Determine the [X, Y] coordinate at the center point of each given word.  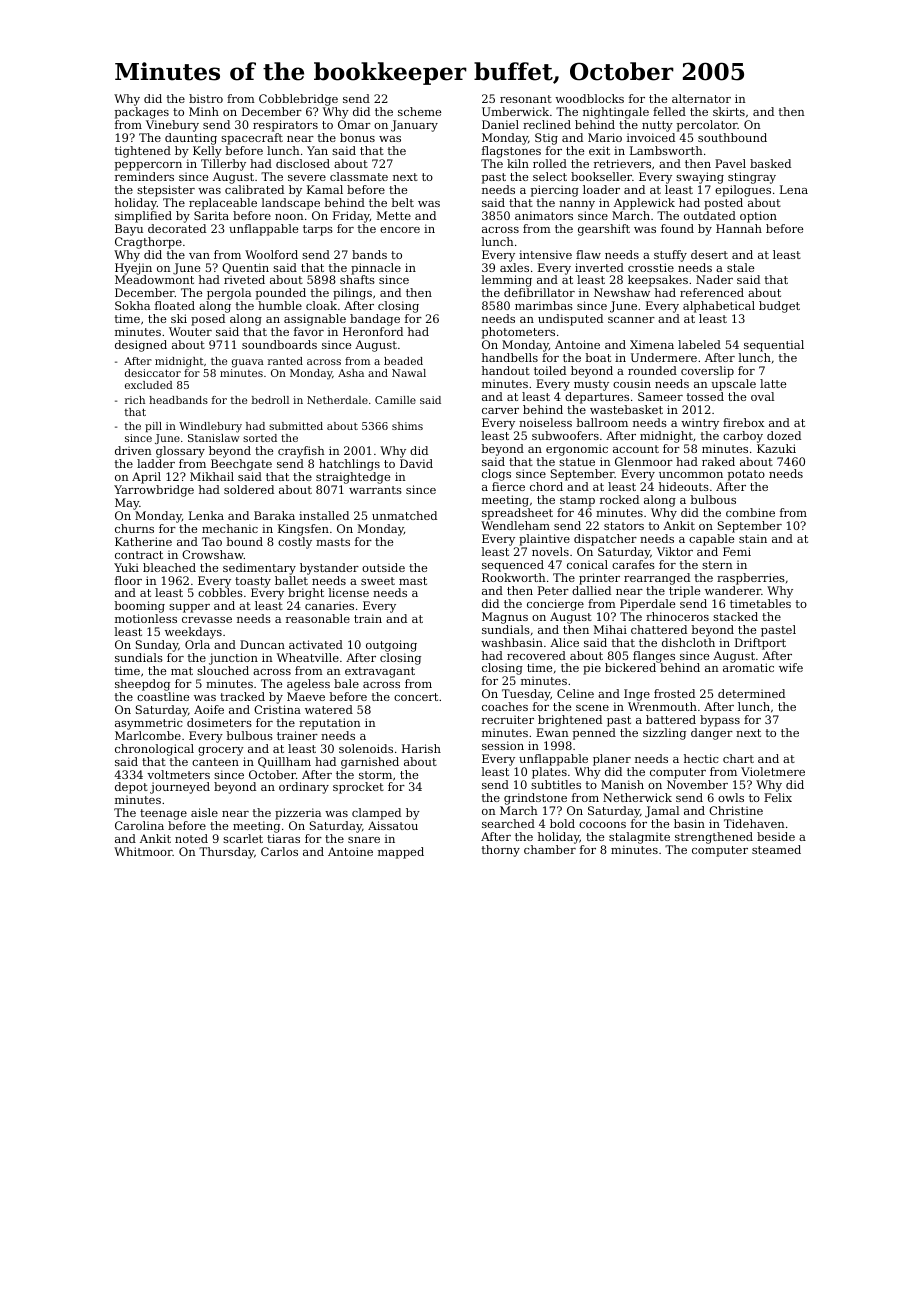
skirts [729, 111]
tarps [318, 230]
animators [544, 215]
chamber [550, 849]
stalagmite [639, 838]
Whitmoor [143, 851]
